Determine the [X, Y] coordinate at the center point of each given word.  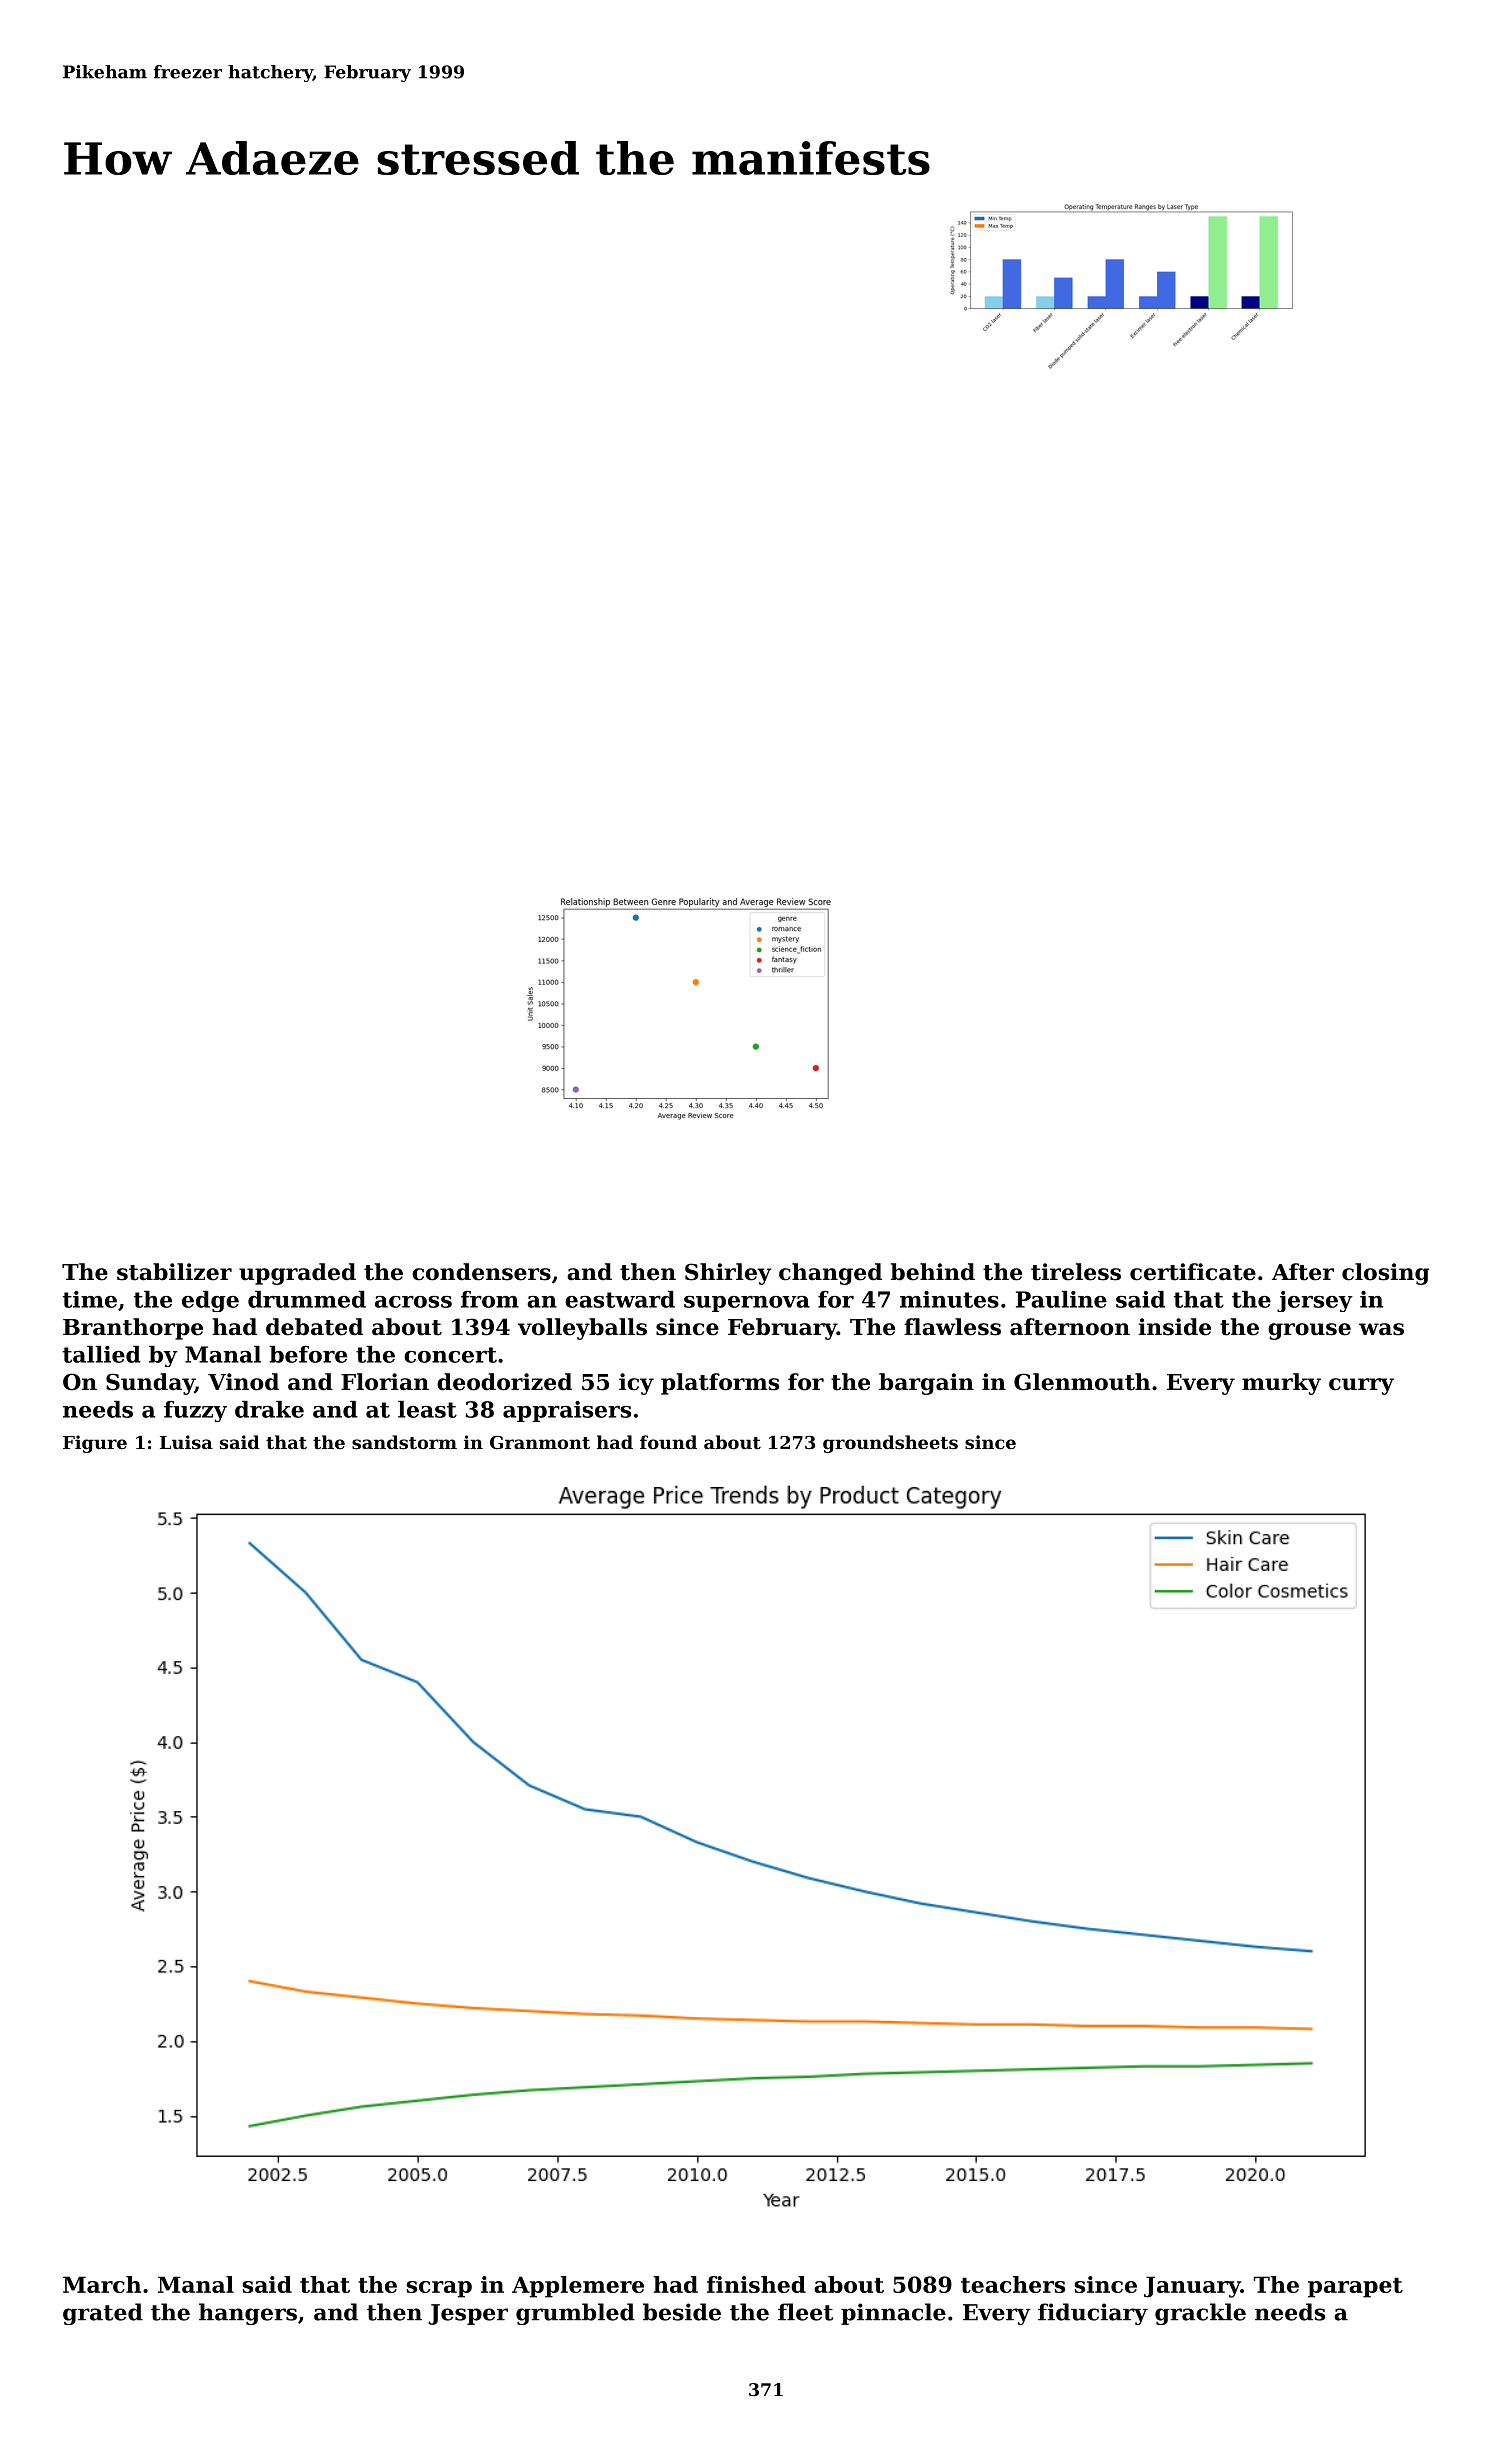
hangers [248, 2314]
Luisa [186, 1442]
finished [756, 2284]
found [668, 1442]
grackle [1200, 2314]
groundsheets [890, 1444]
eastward [620, 1299]
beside [682, 2312]
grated [103, 2314]
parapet [1355, 2288]
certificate [1193, 1272]
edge [210, 1301]
